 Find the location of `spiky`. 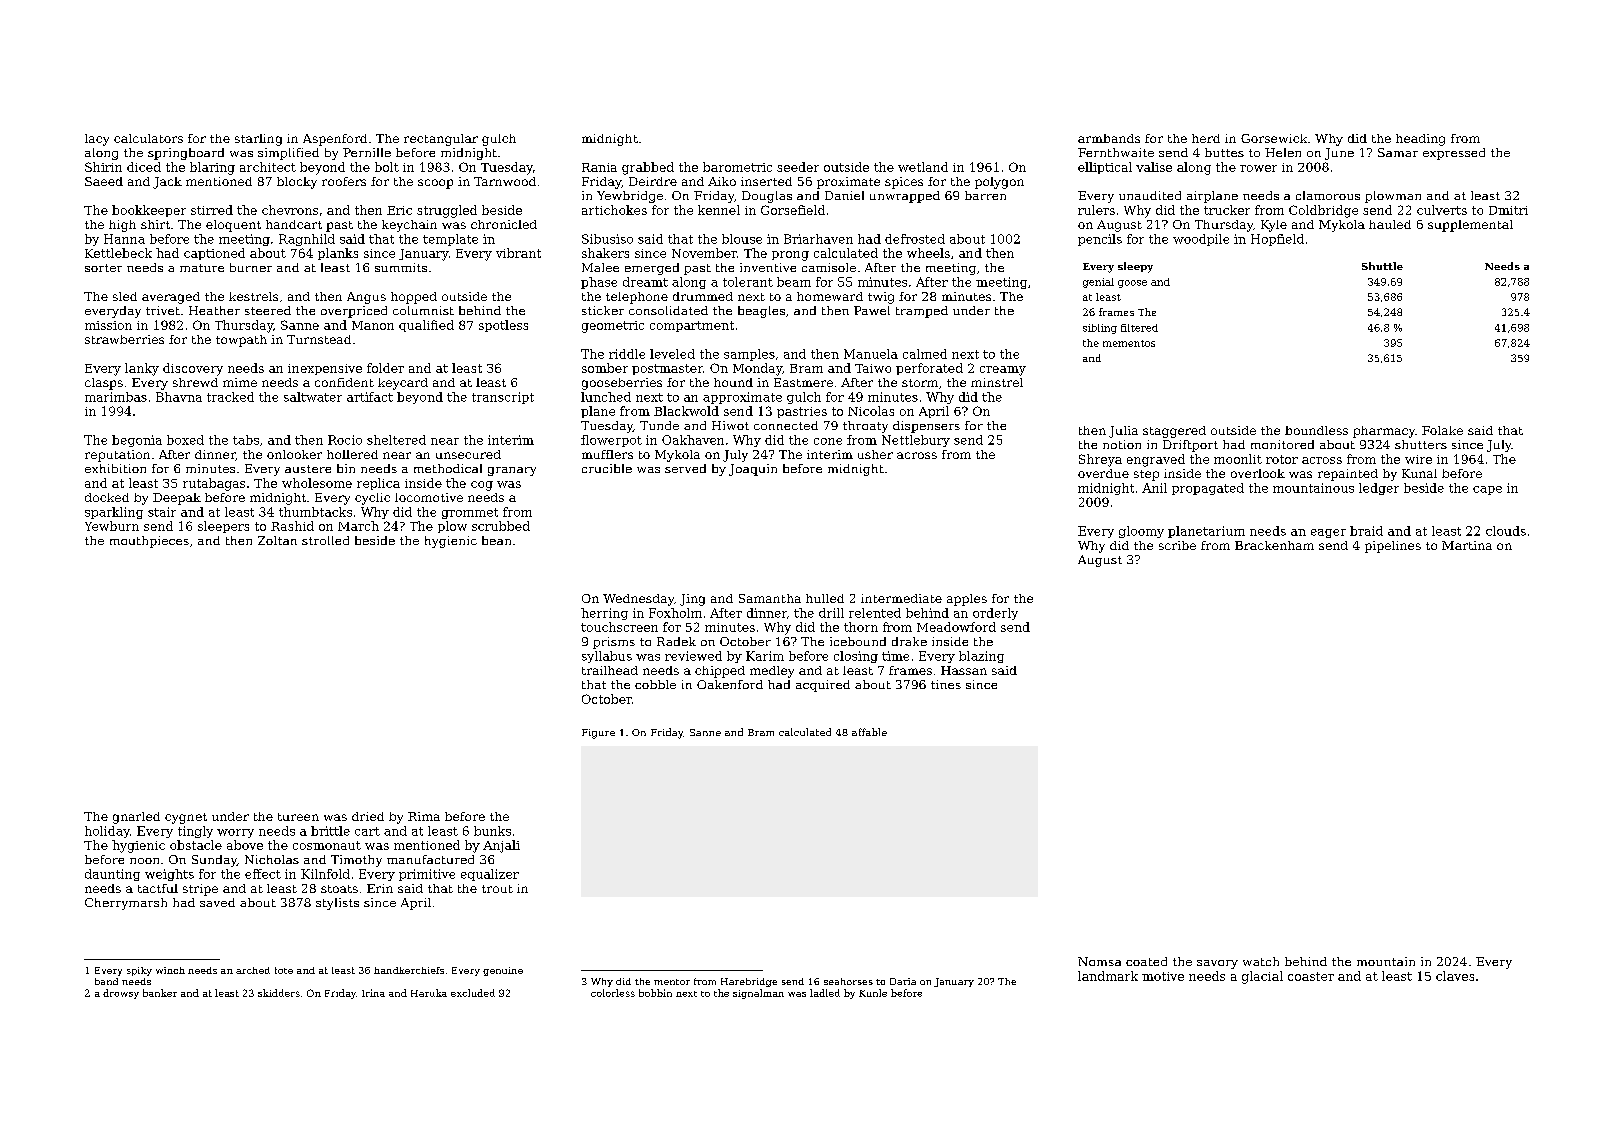

spiky is located at coordinates (139, 971).
